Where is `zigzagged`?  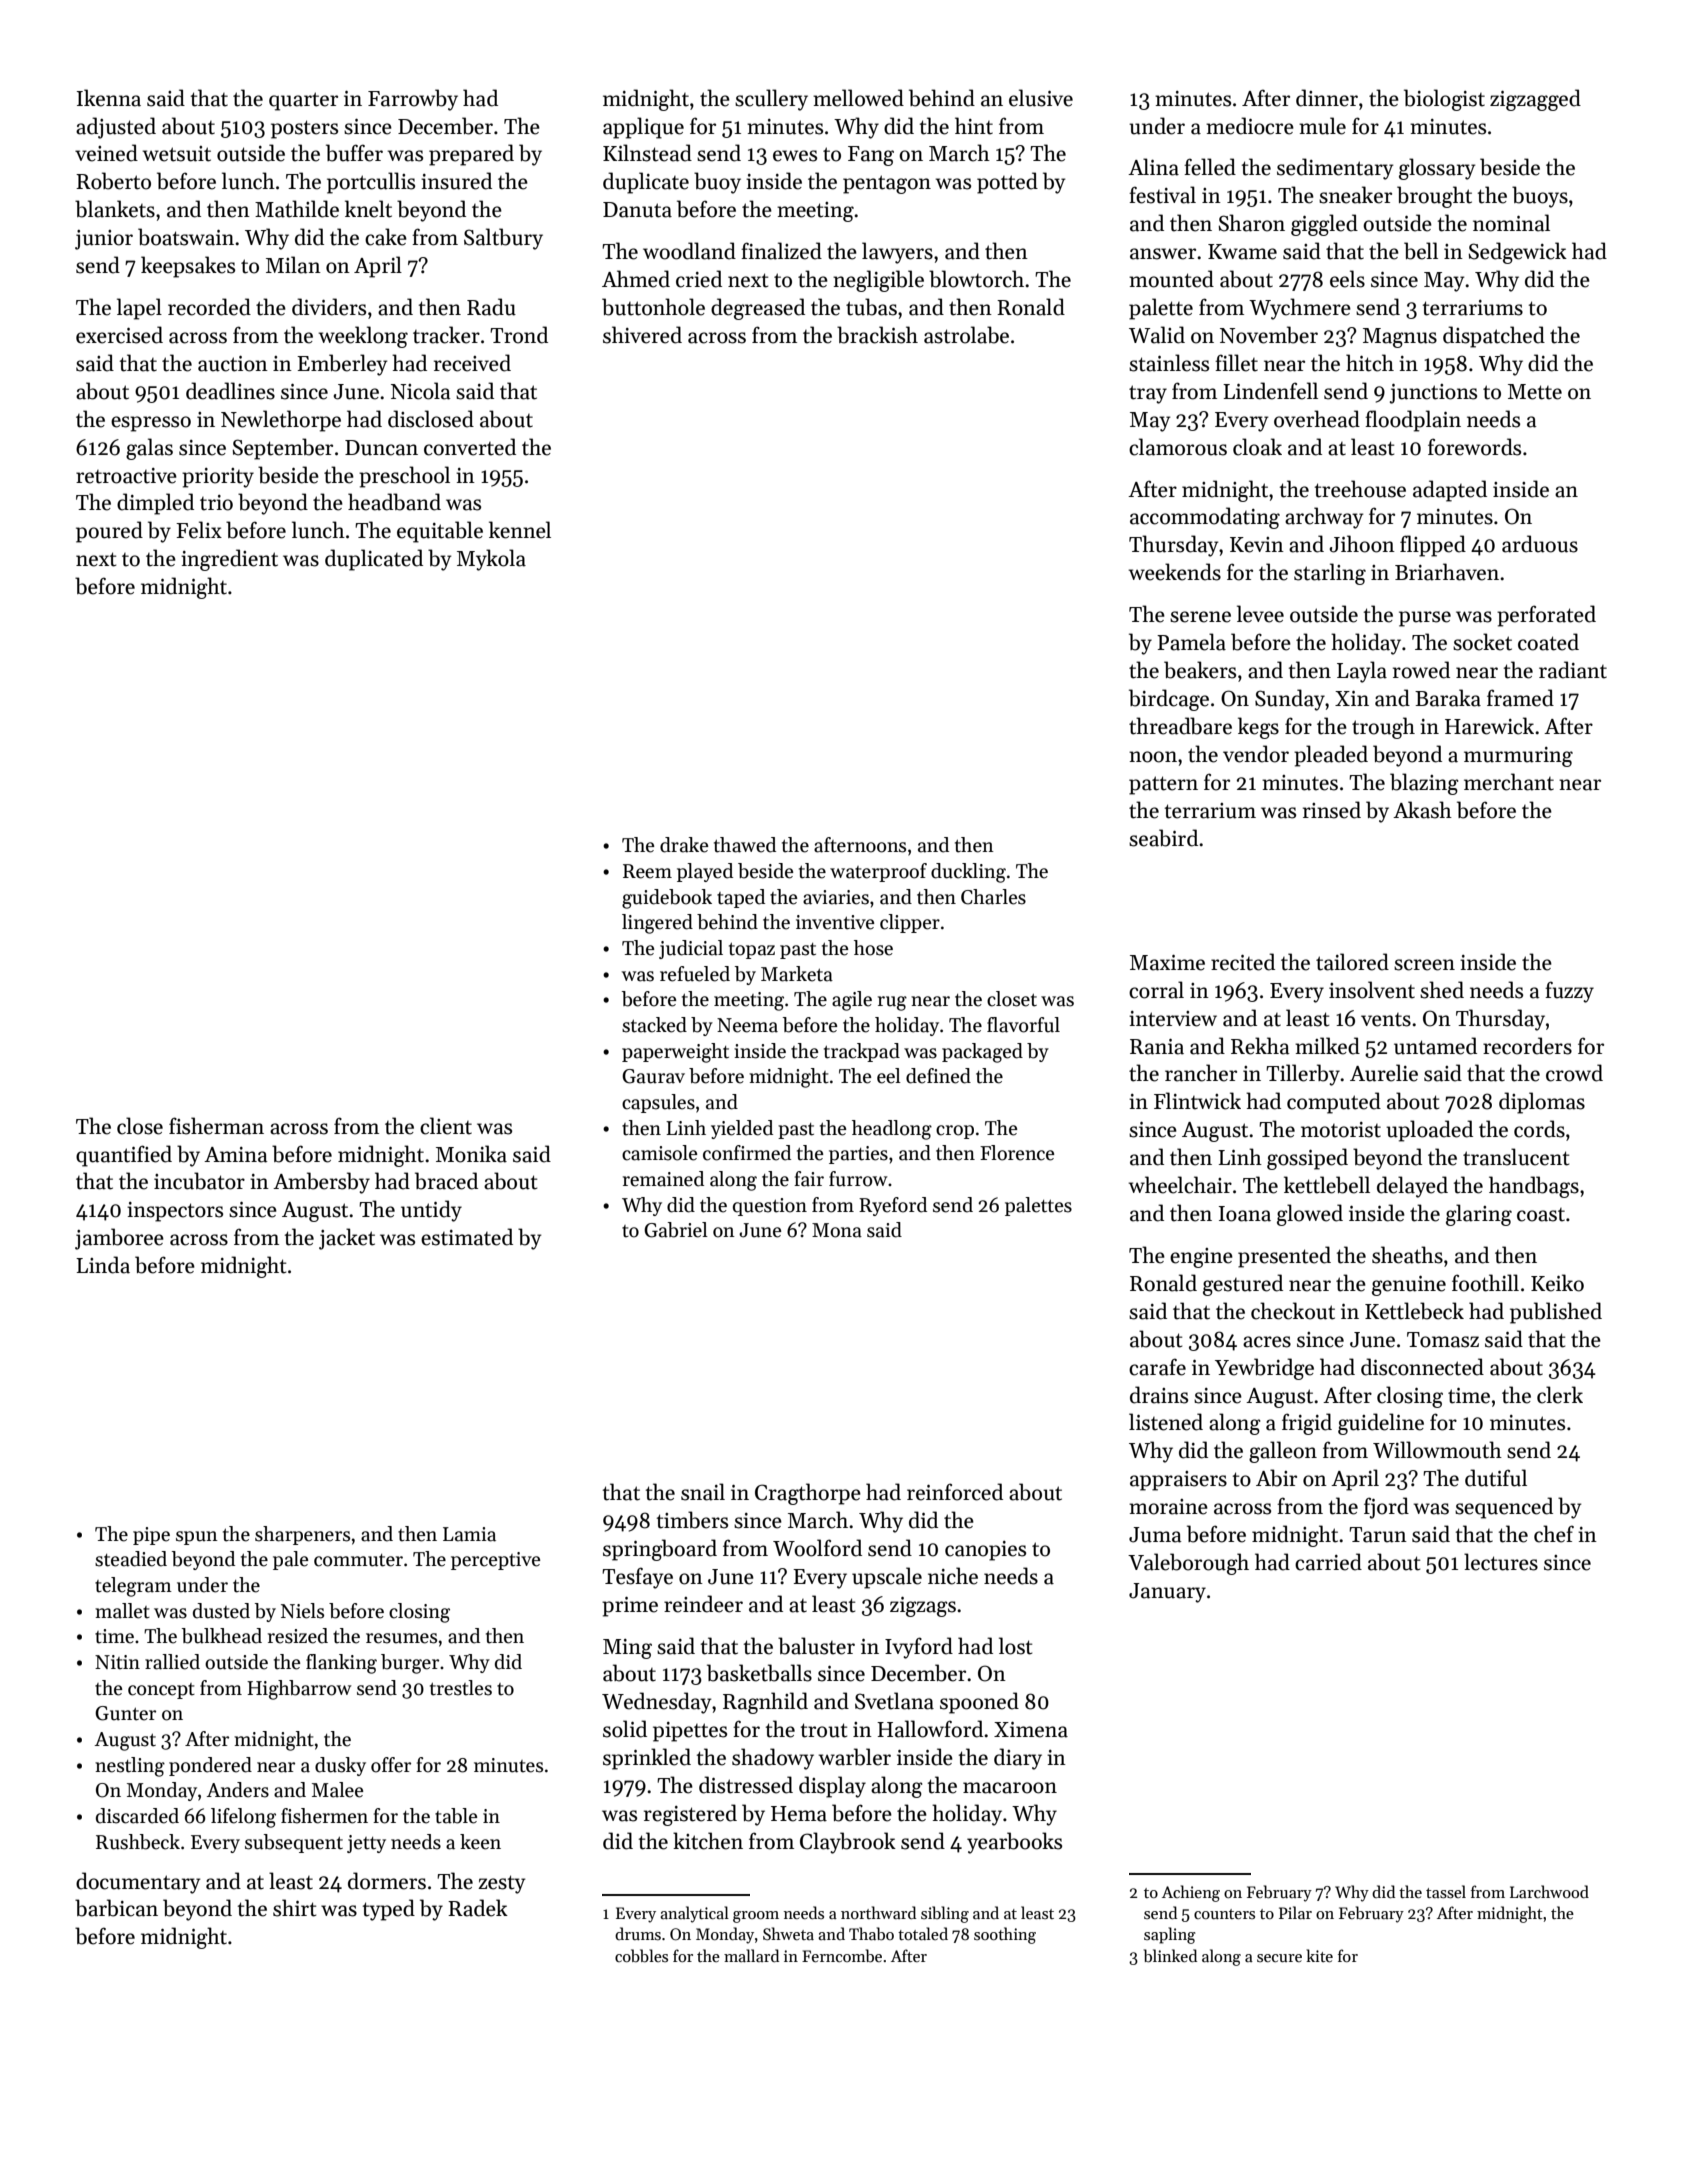
zigzagged is located at coordinates (1535, 100).
